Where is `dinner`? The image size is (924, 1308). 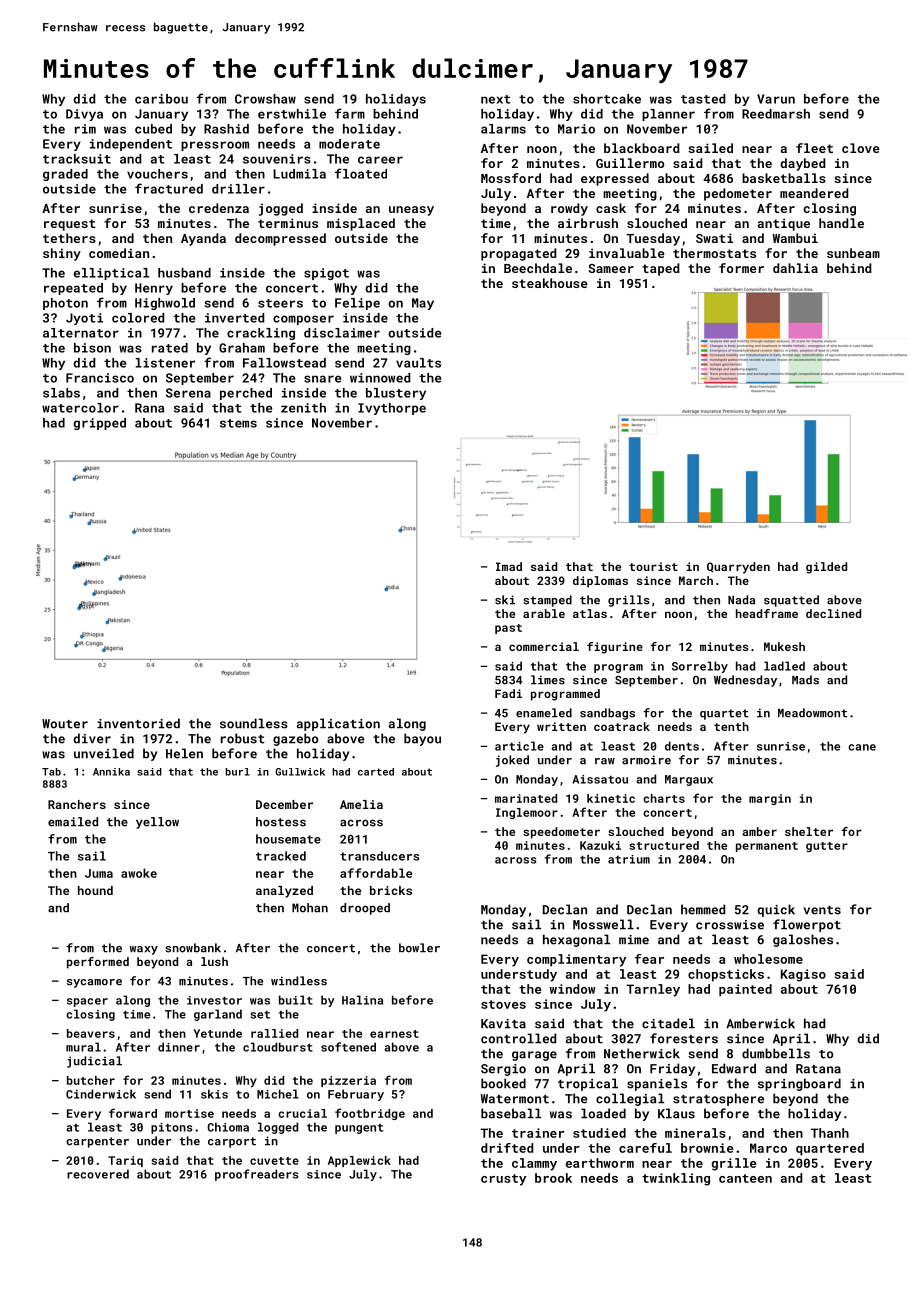
dinner is located at coordinates (179, 1047).
